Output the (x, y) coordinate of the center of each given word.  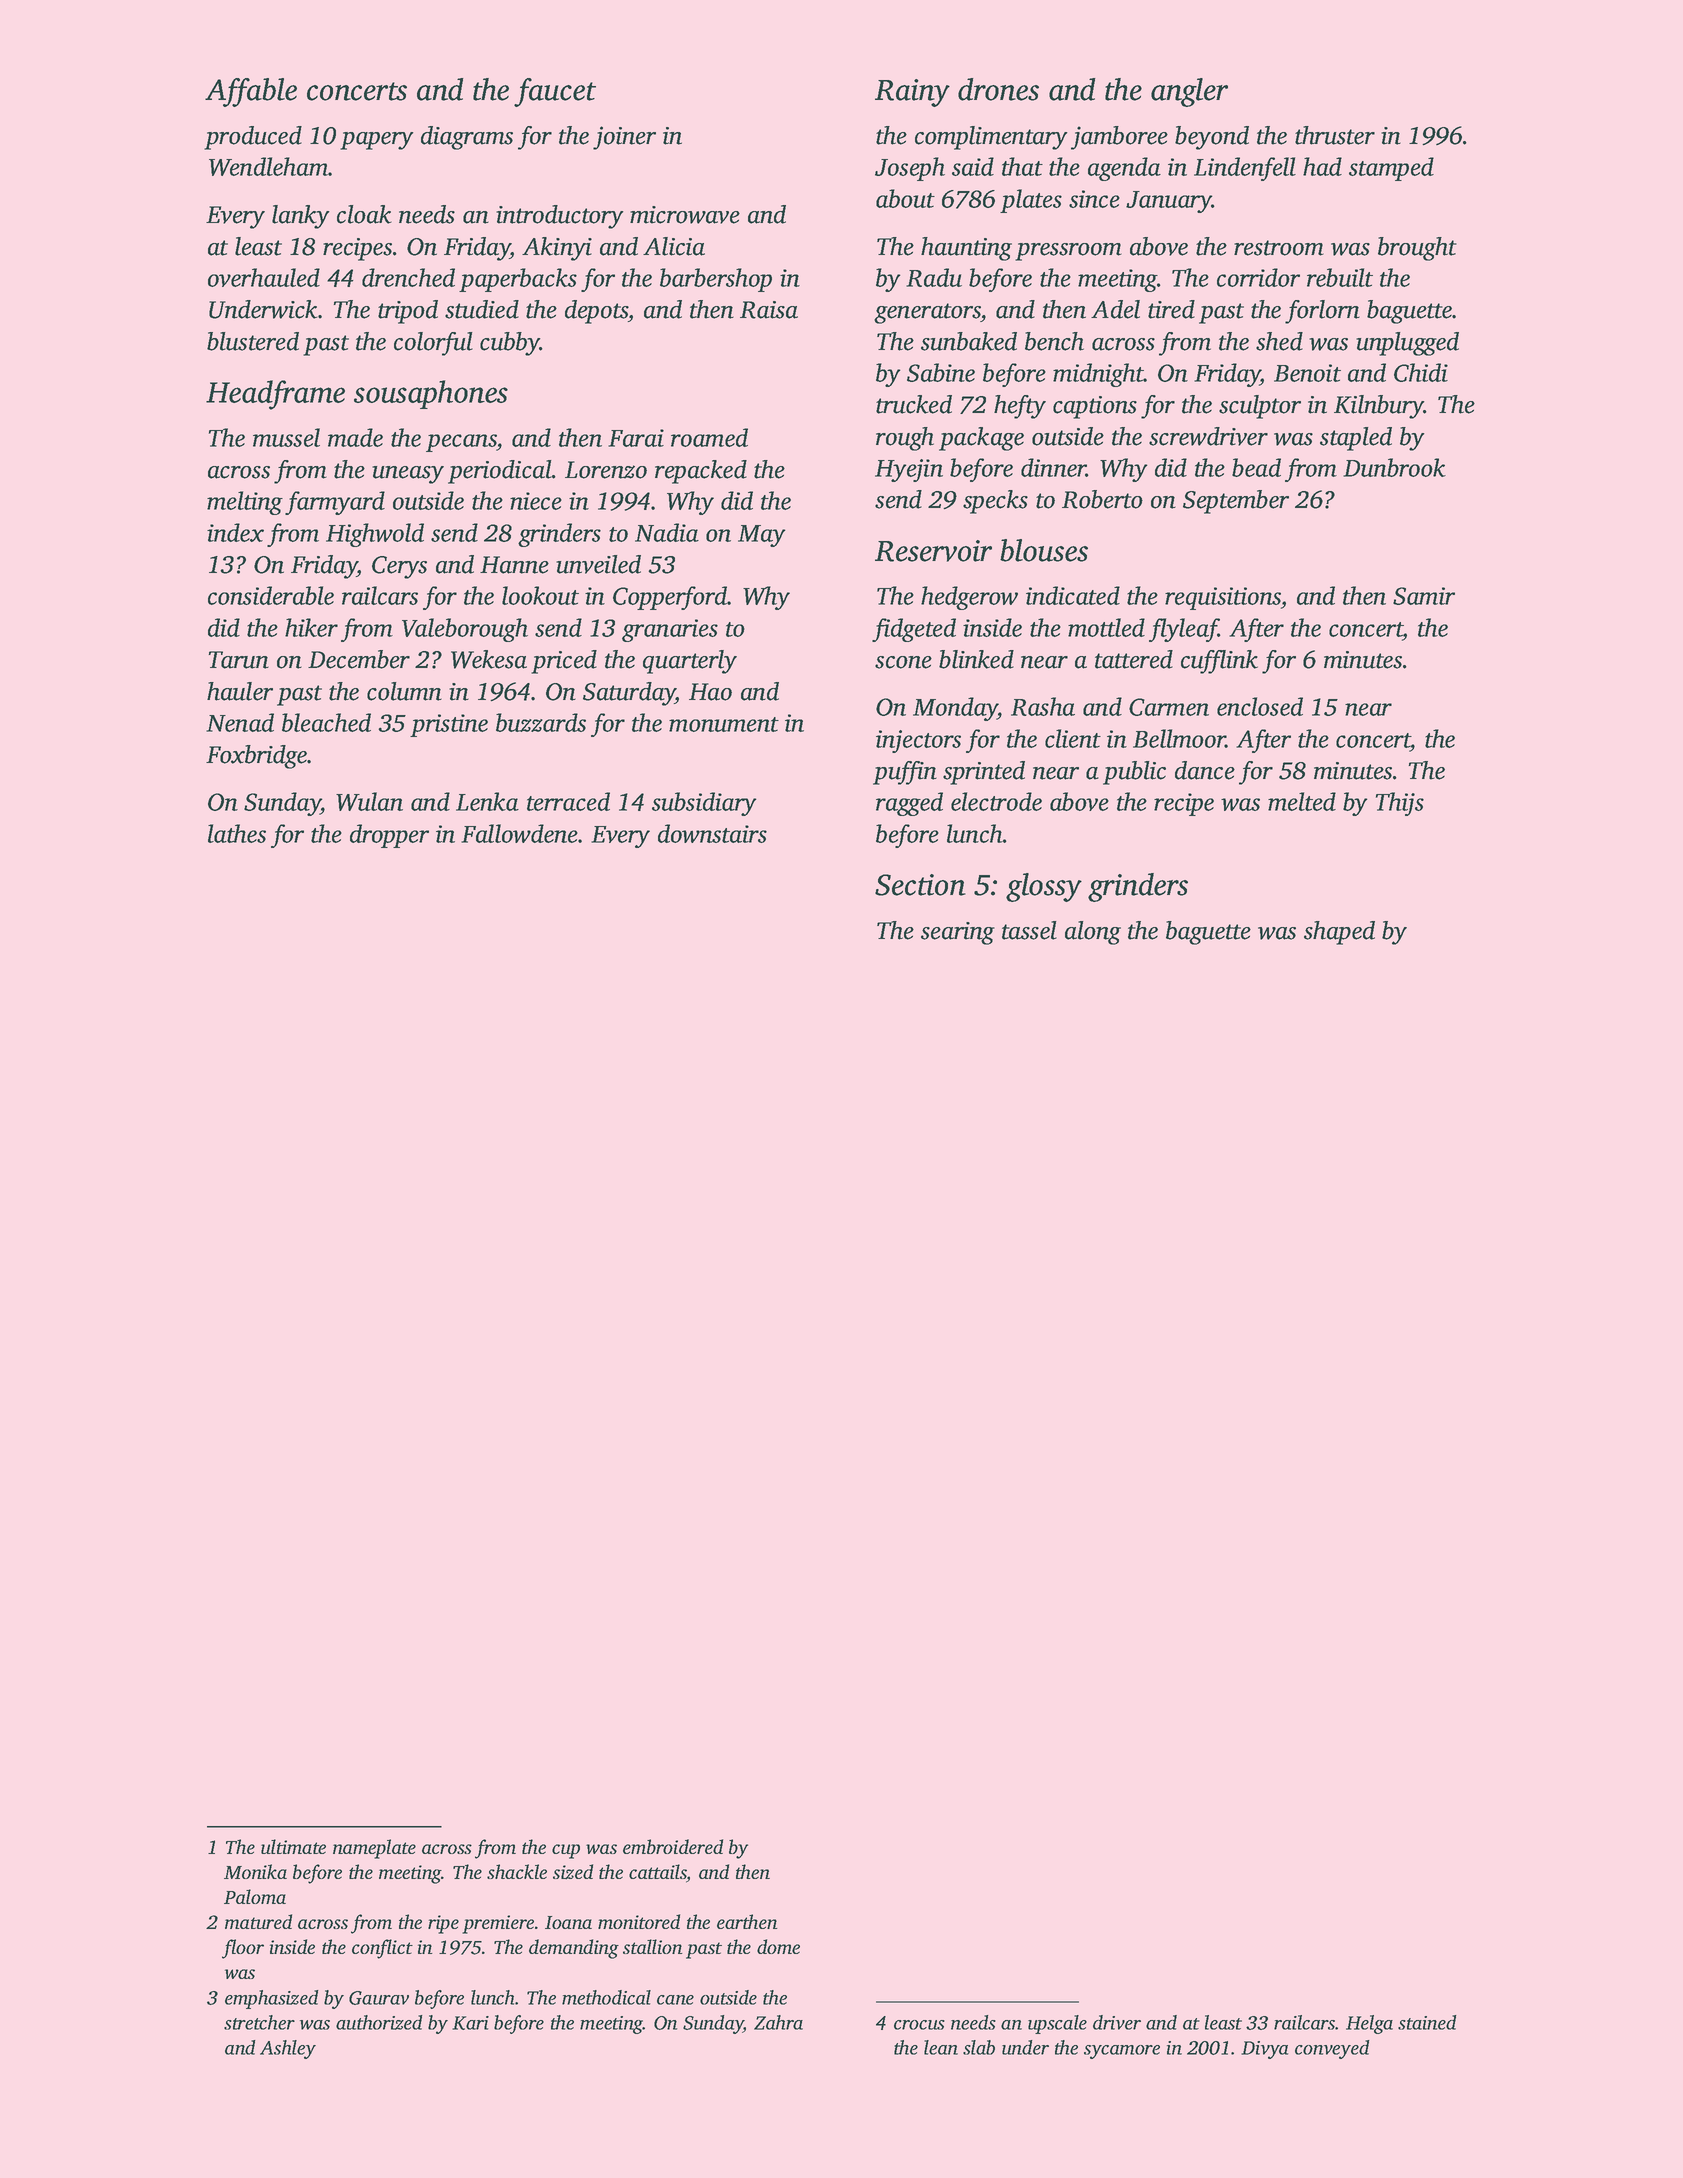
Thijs (1400, 804)
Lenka (487, 801)
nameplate (374, 1849)
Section (920, 885)
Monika (255, 1871)
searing (958, 933)
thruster (1335, 135)
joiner (624, 138)
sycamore (1122, 2052)
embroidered (673, 1846)
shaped (1339, 933)
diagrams (467, 138)
